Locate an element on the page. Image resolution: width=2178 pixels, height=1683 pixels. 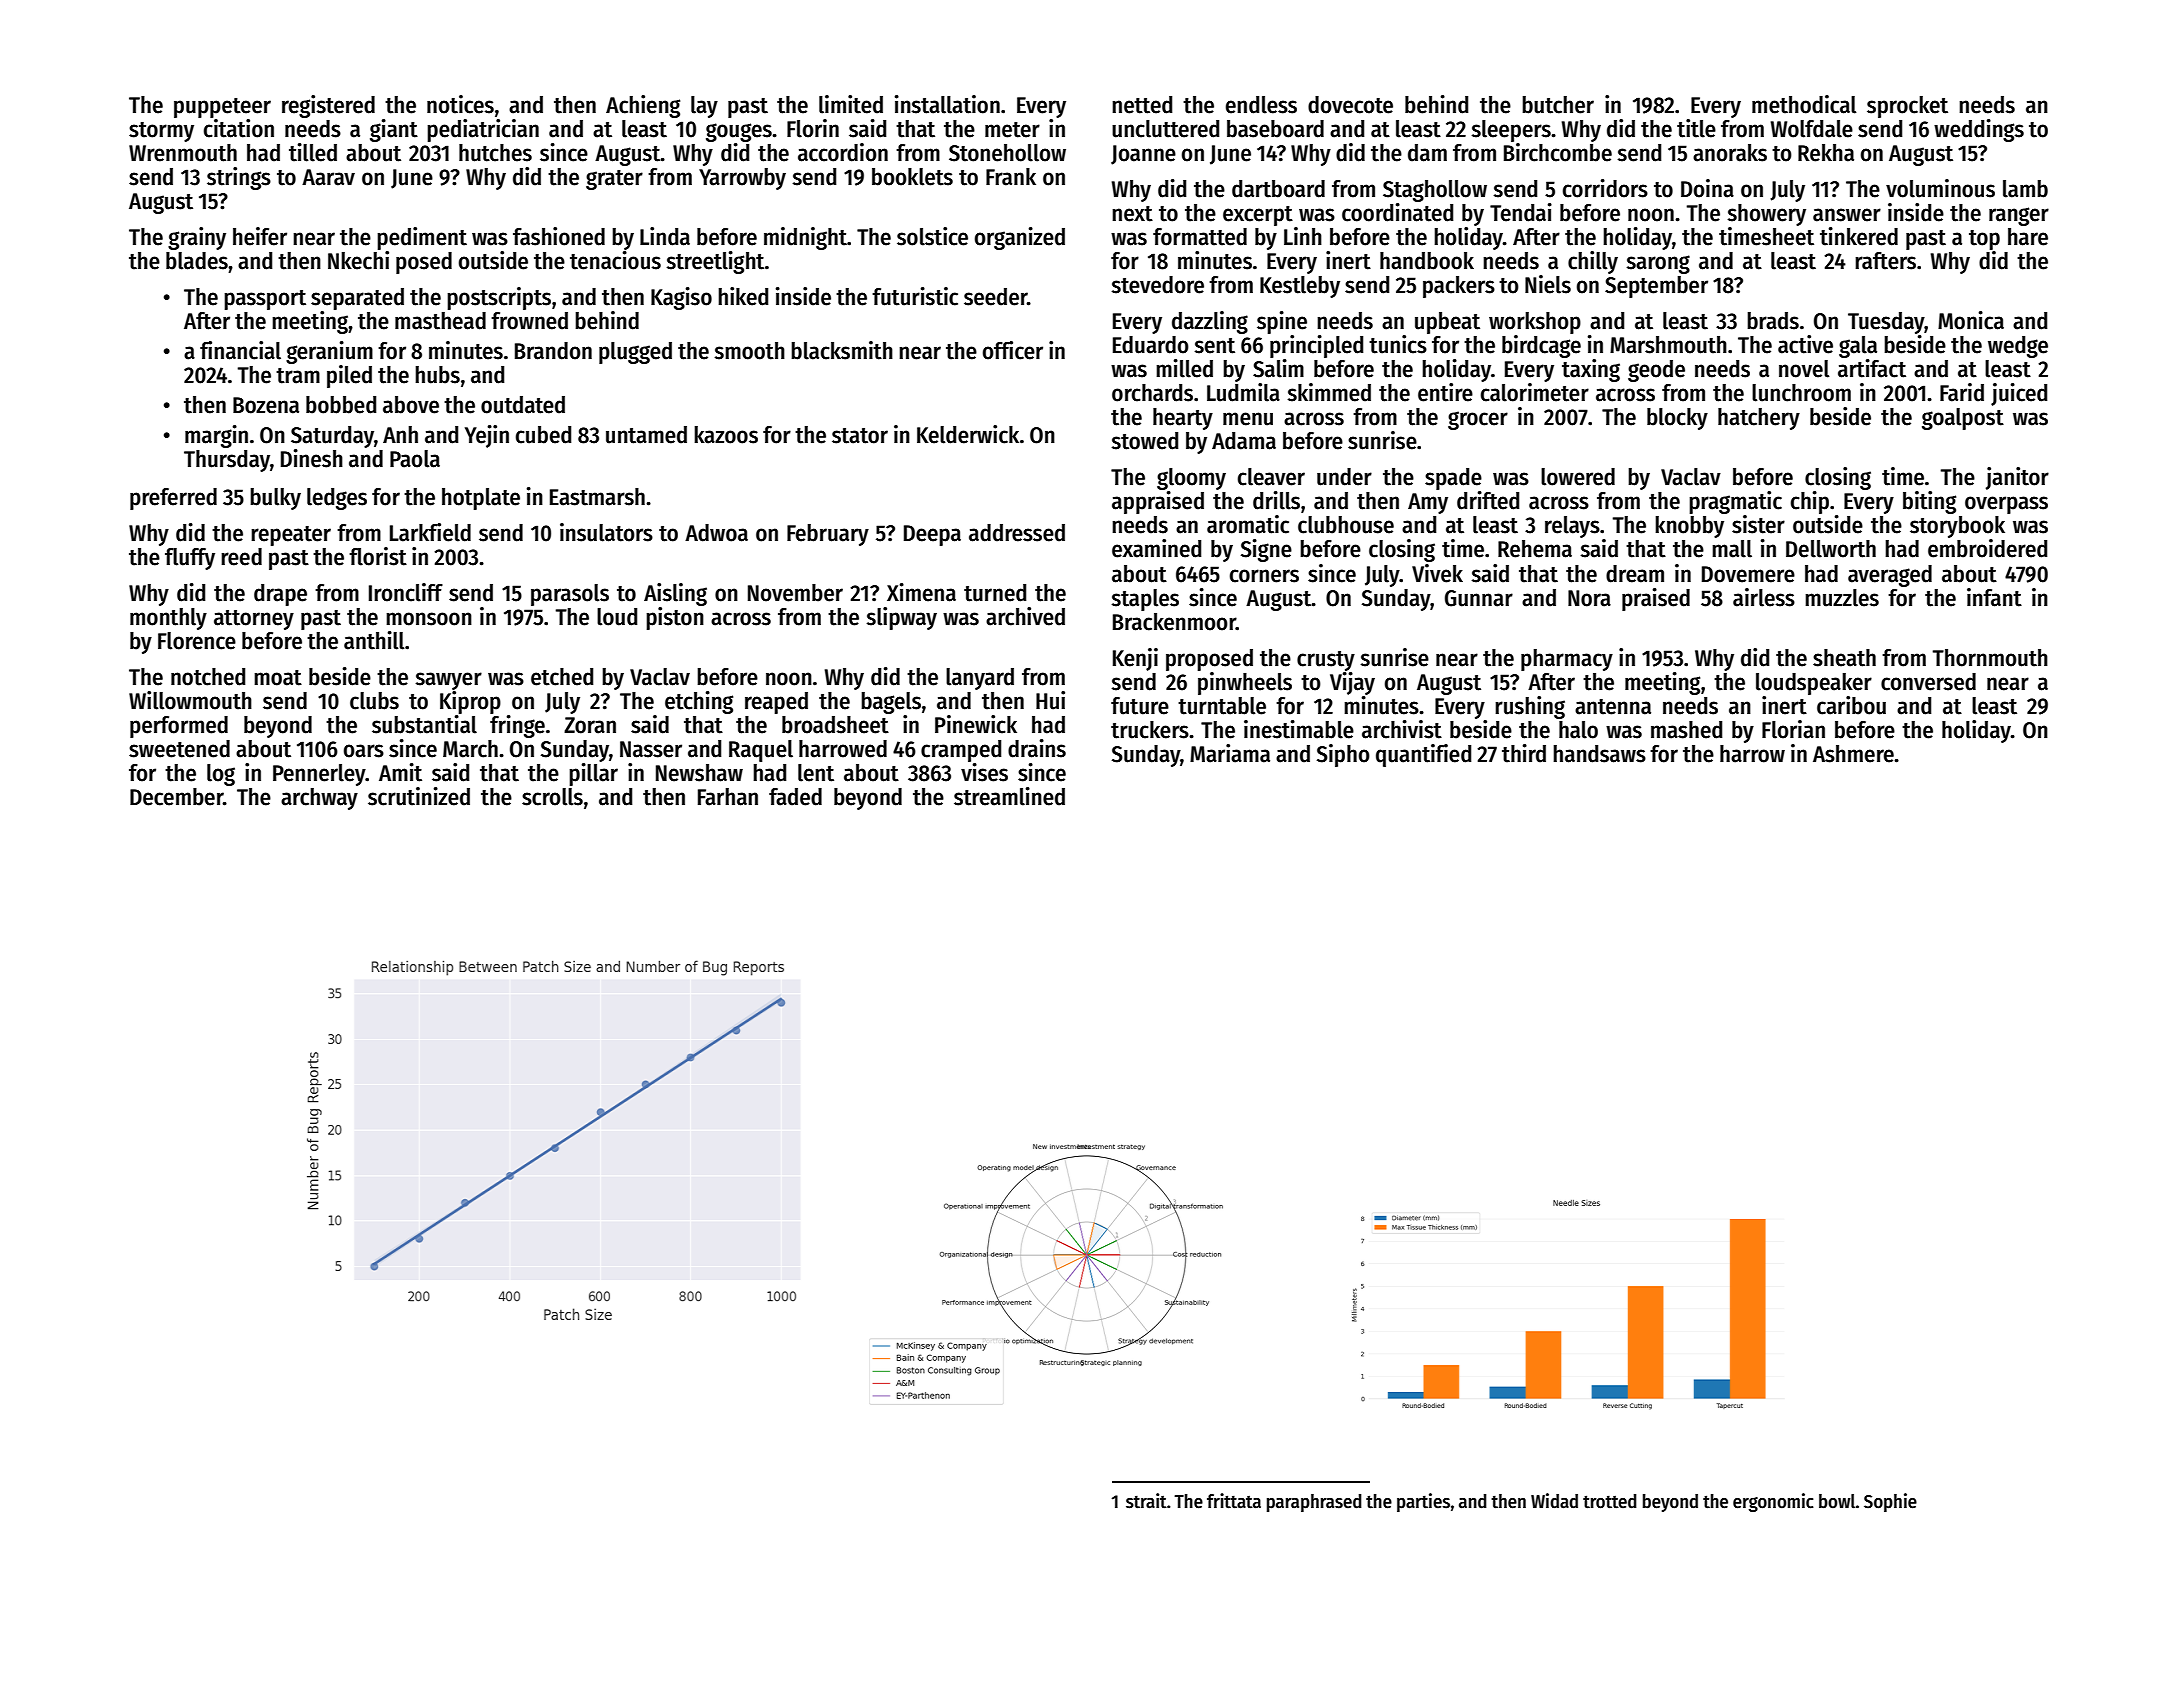
installation is located at coordinates (947, 104).
